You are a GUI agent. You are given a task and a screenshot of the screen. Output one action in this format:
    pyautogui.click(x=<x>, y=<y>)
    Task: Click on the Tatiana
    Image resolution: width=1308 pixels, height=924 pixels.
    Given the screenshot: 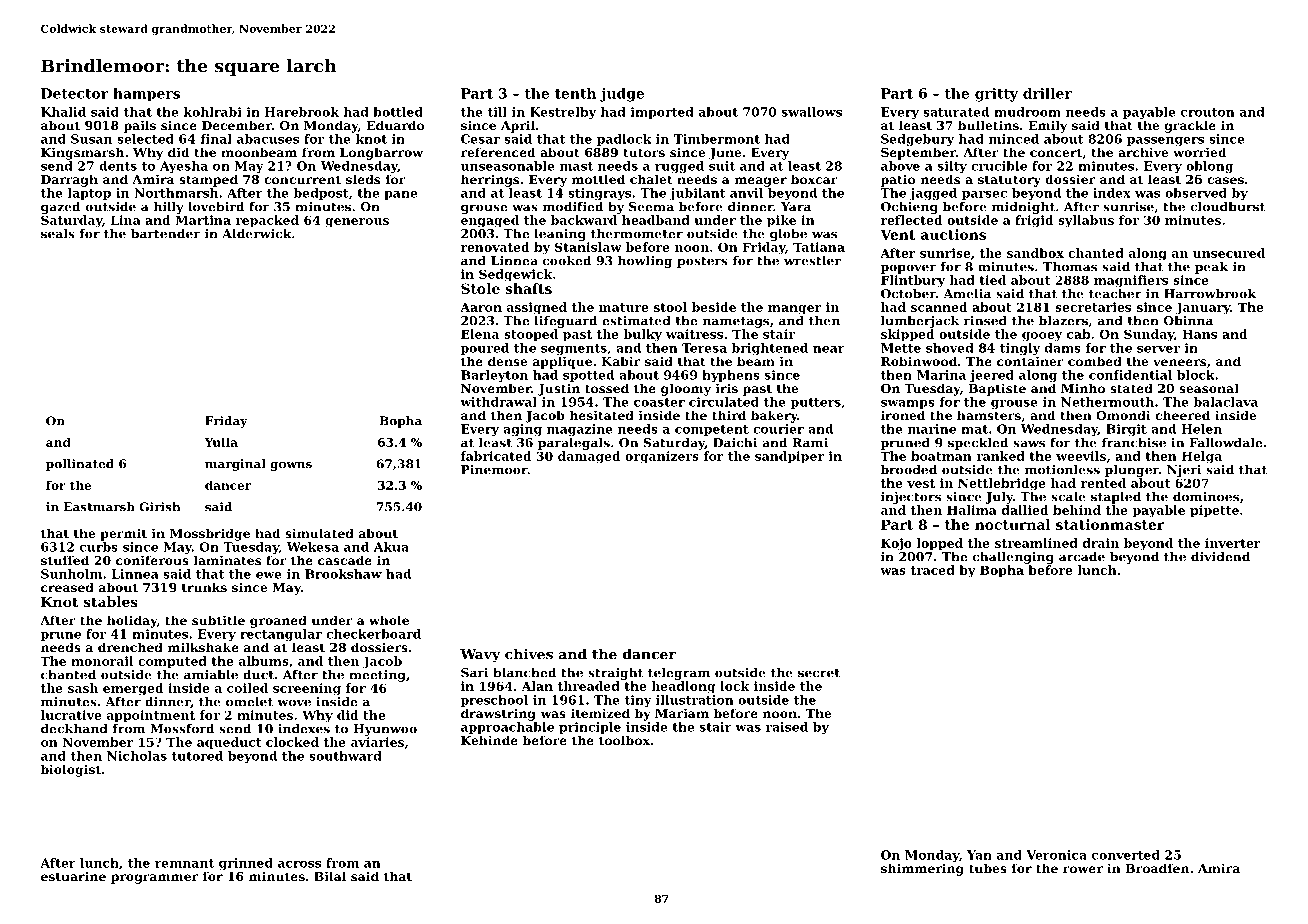 What is the action you would take?
    pyautogui.click(x=819, y=247)
